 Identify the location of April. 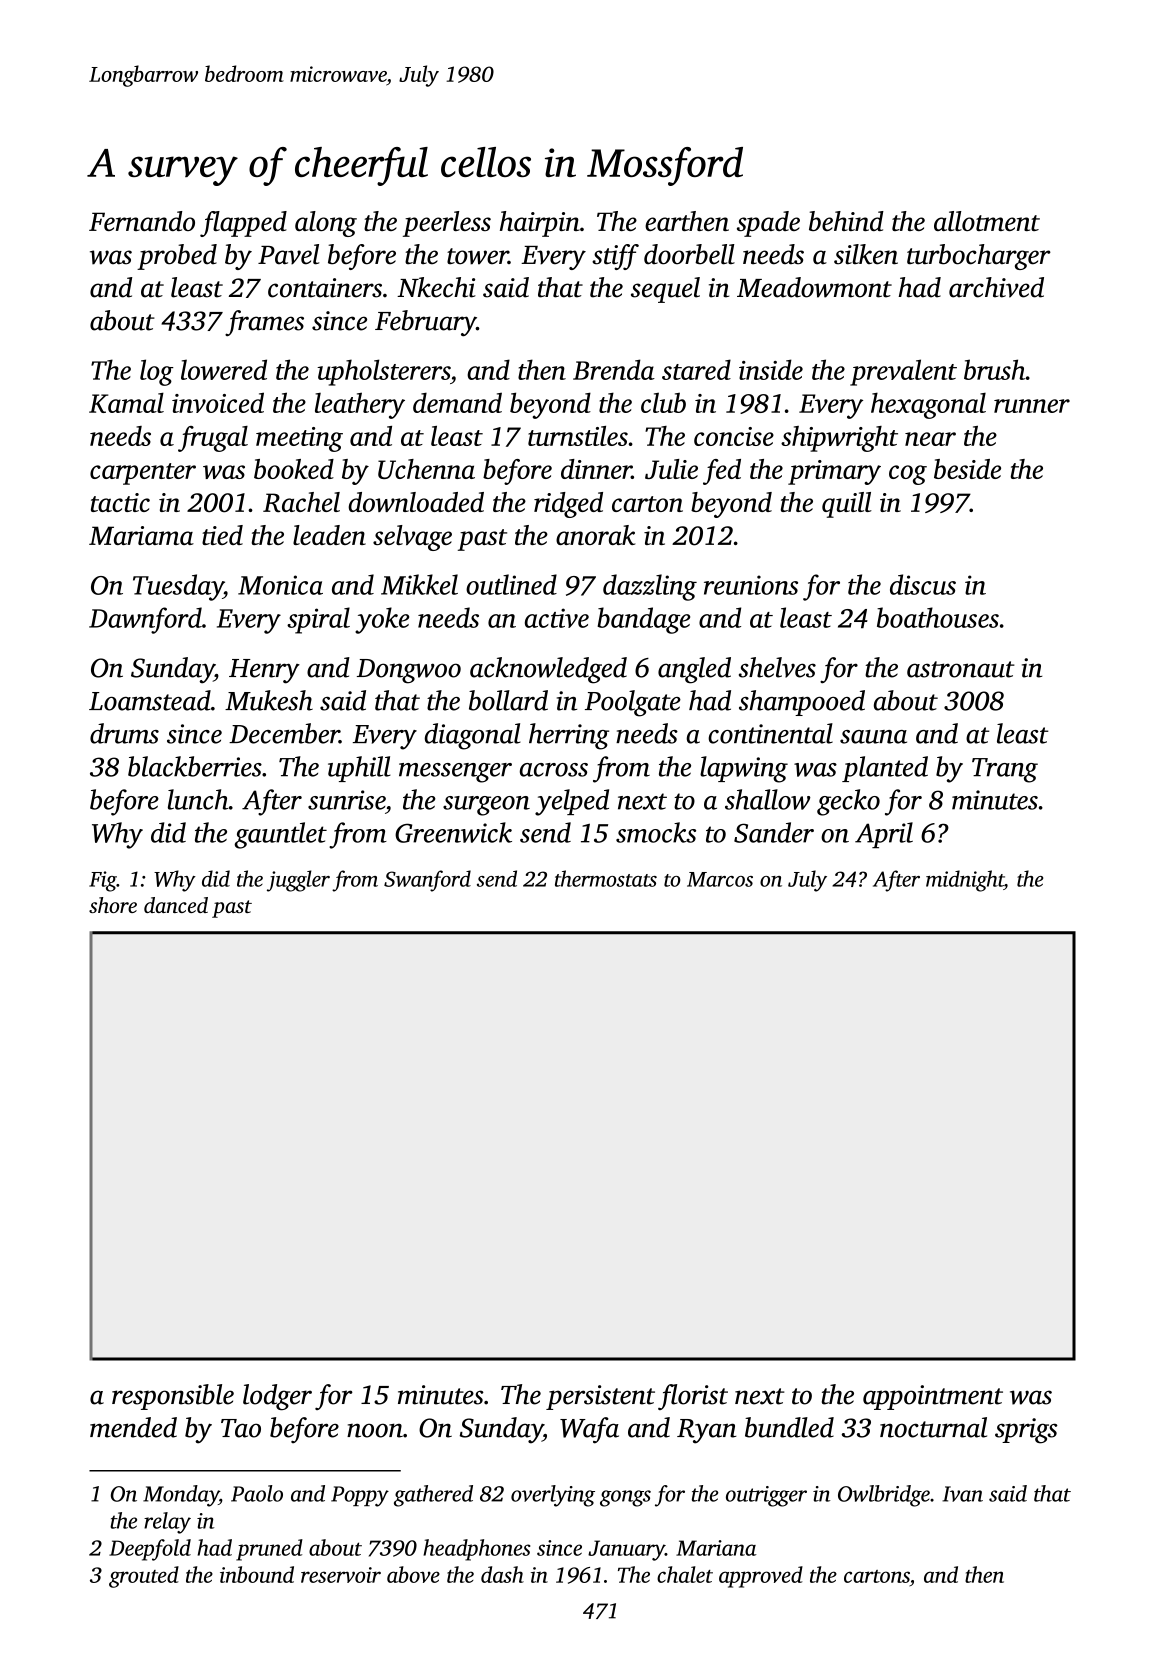
(884, 835).
